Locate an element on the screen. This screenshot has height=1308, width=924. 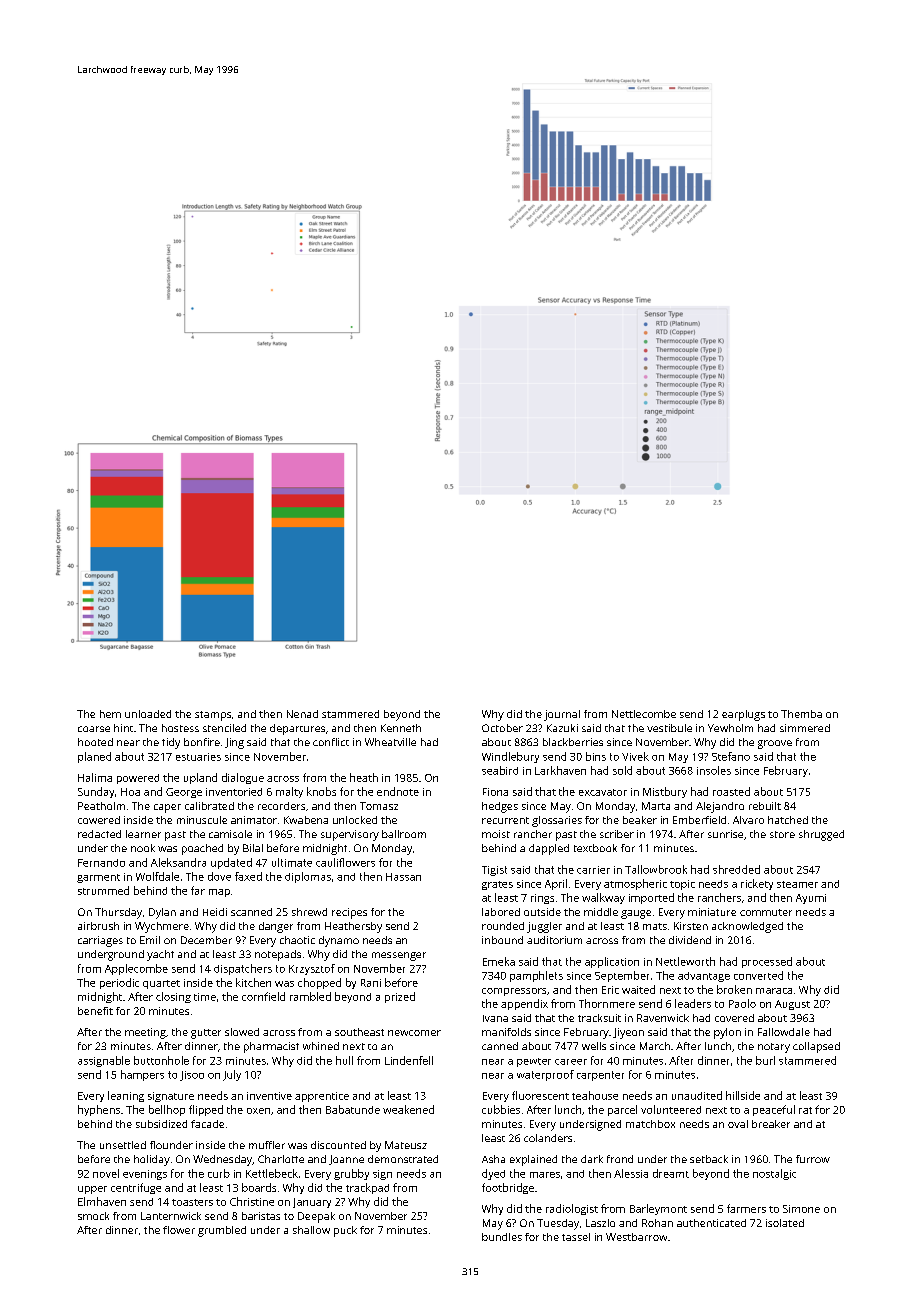
earplugs is located at coordinates (743, 715).
